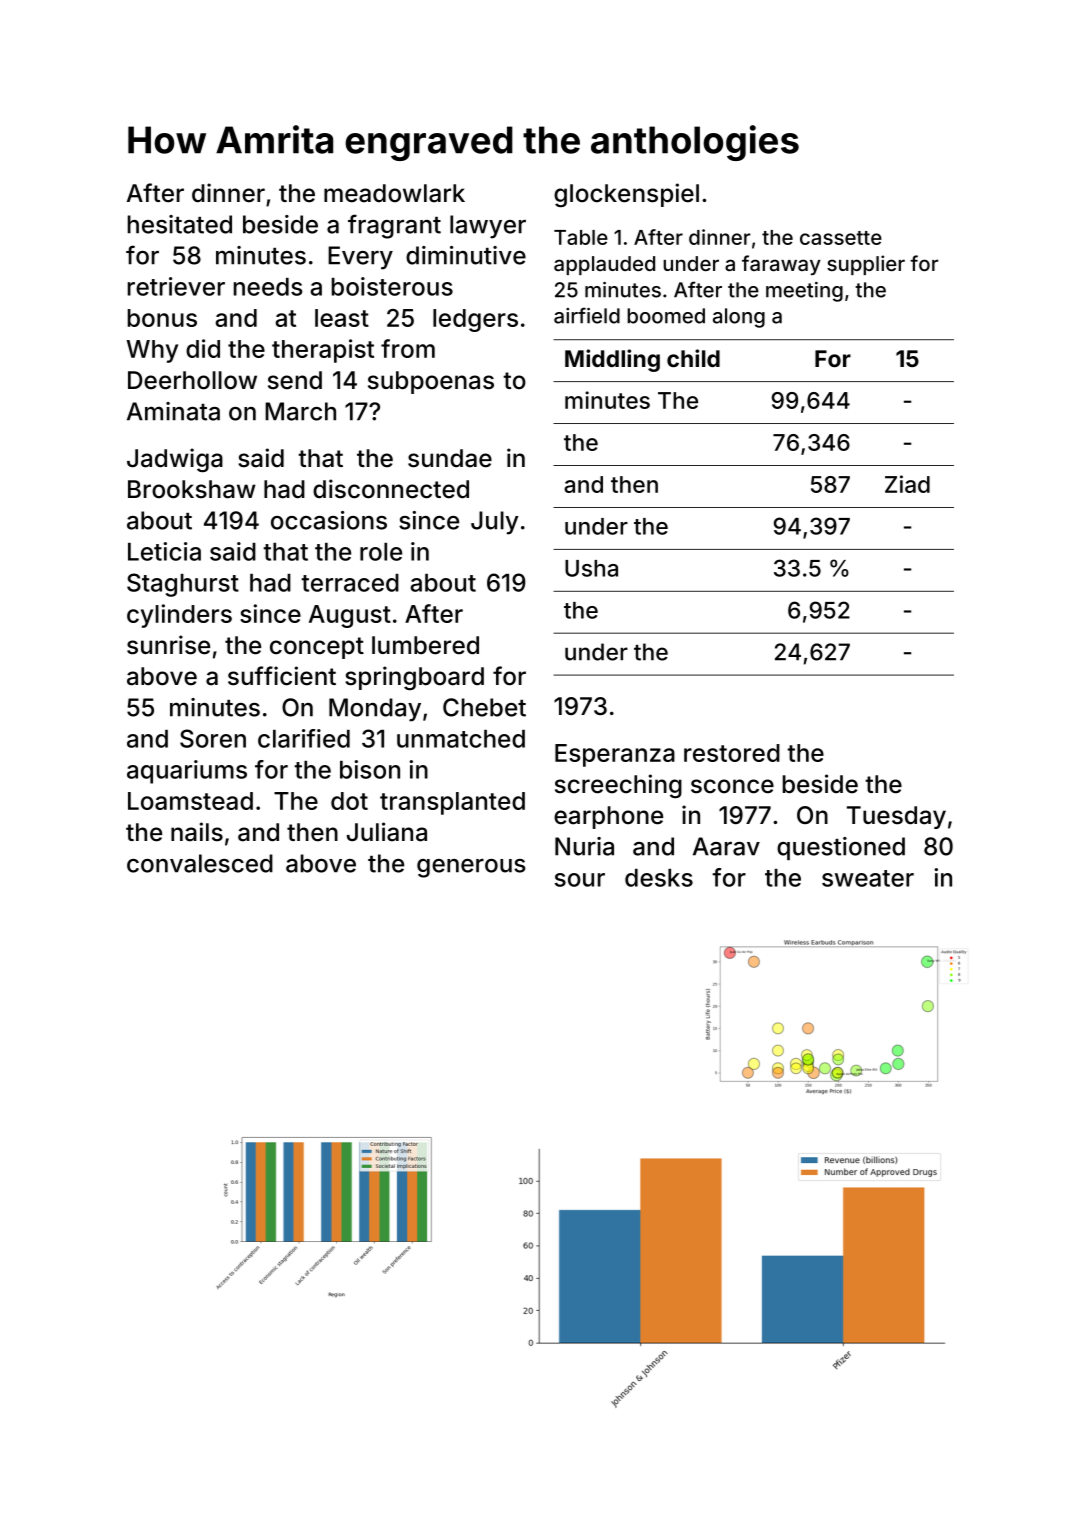  What do you see at coordinates (841, 238) in the page?
I see `cassette` at bounding box center [841, 238].
